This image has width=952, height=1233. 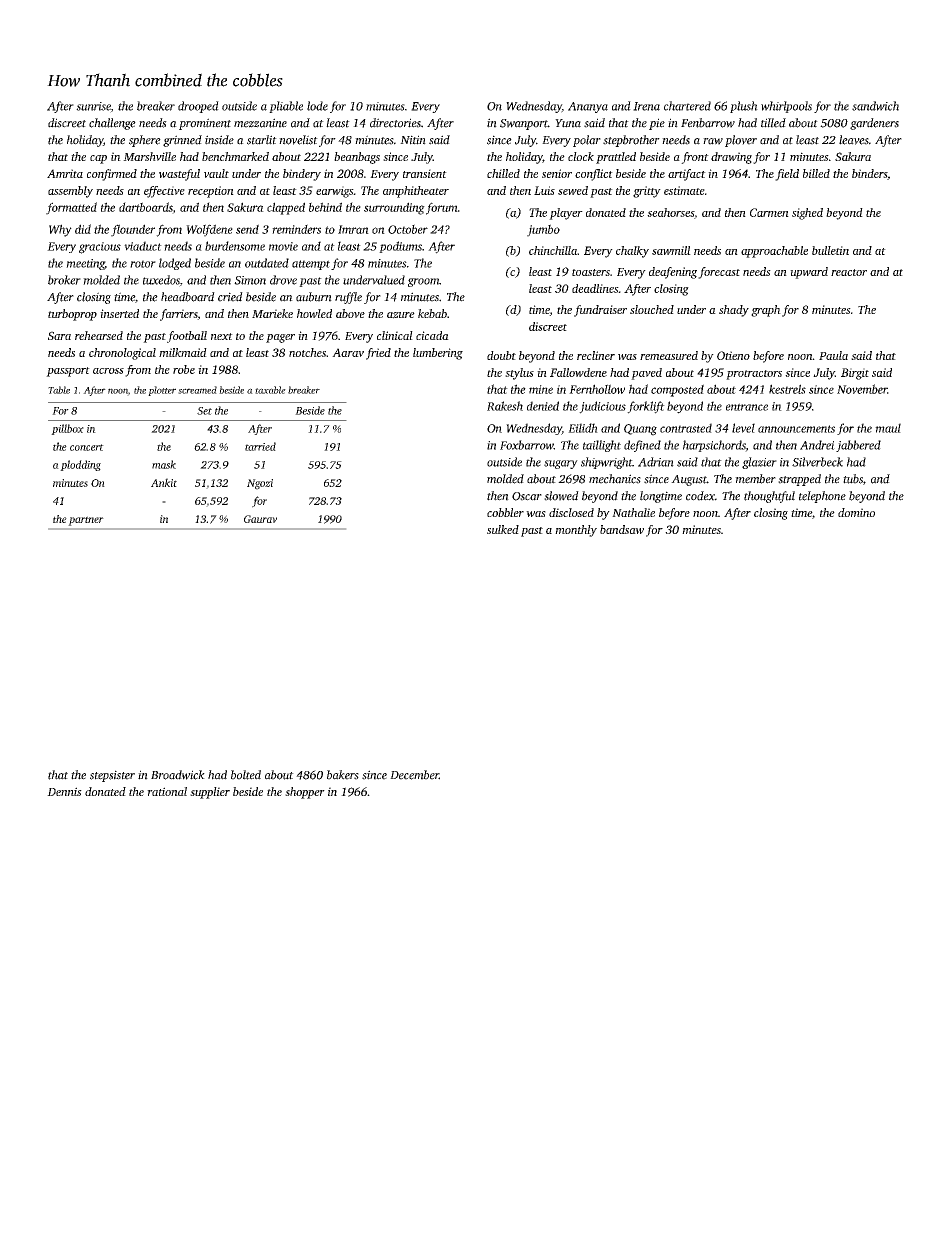 What do you see at coordinates (849, 272) in the image?
I see `reactor` at bounding box center [849, 272].
